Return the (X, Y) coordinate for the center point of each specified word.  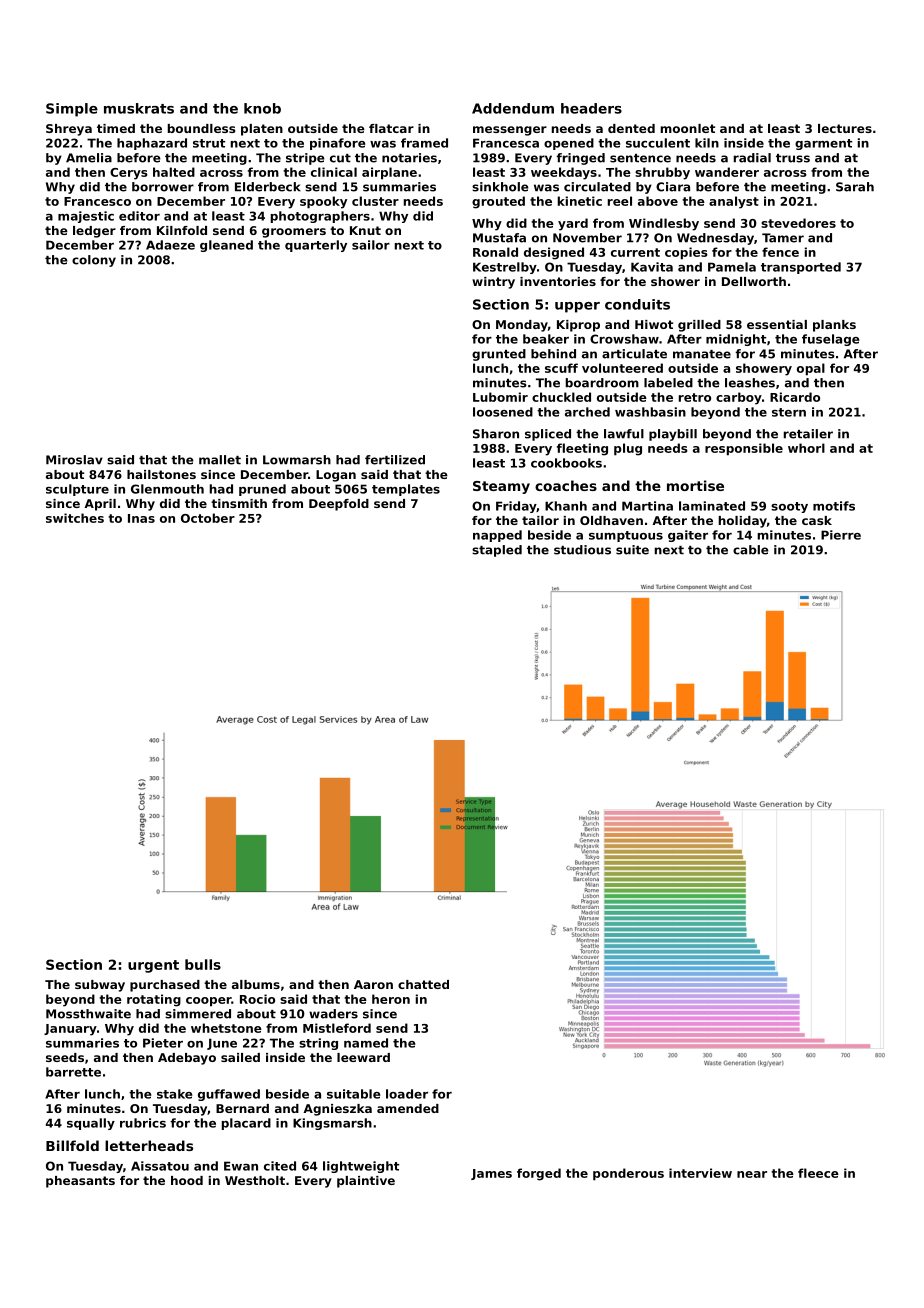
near (752, 1174)
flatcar (391, 128)
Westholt (255, 1180)
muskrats (139, 108)
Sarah (855, 187)
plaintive (366, 1182)
